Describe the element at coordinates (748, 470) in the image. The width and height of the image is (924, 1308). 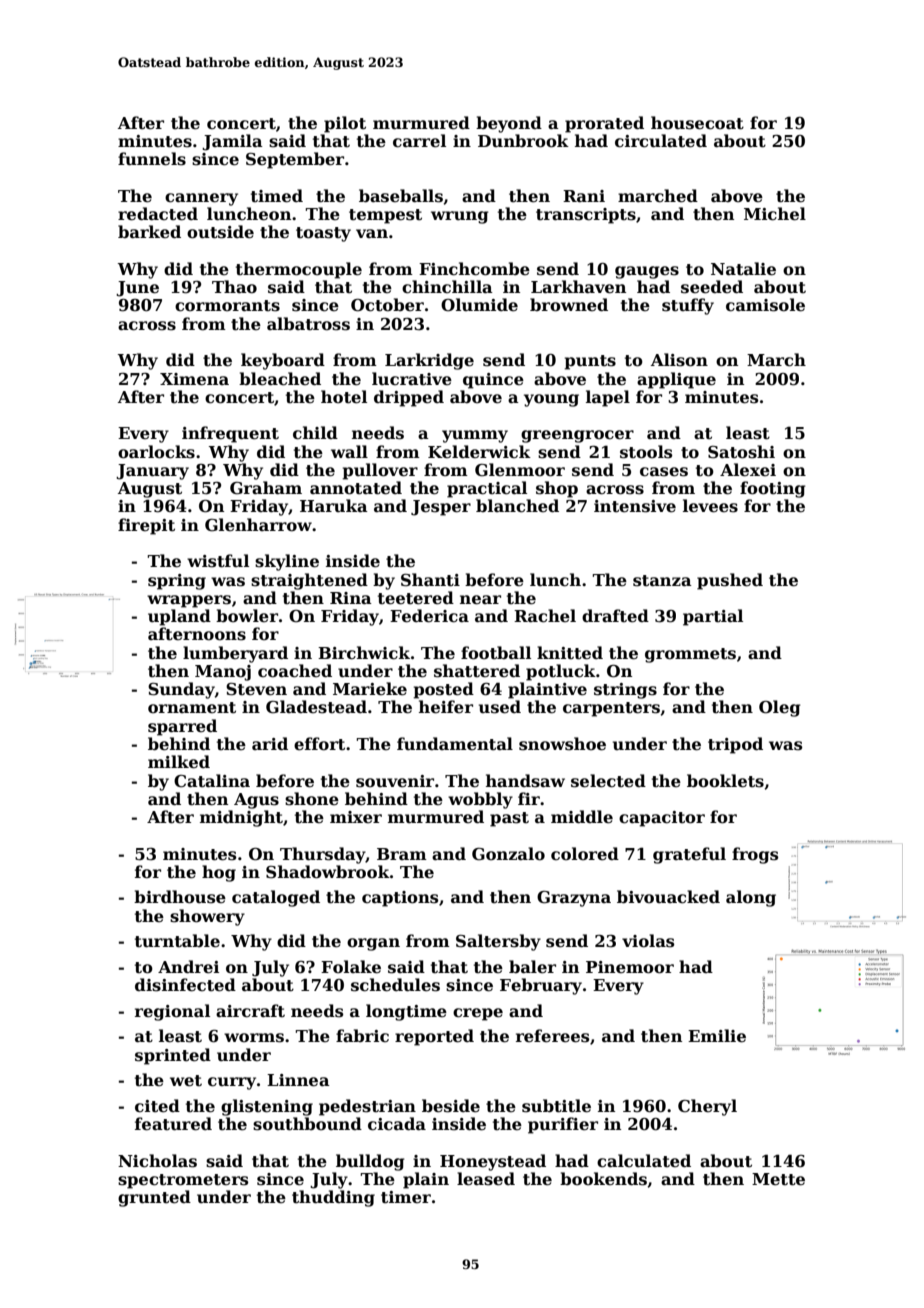
I see `Alexei` at that location.
